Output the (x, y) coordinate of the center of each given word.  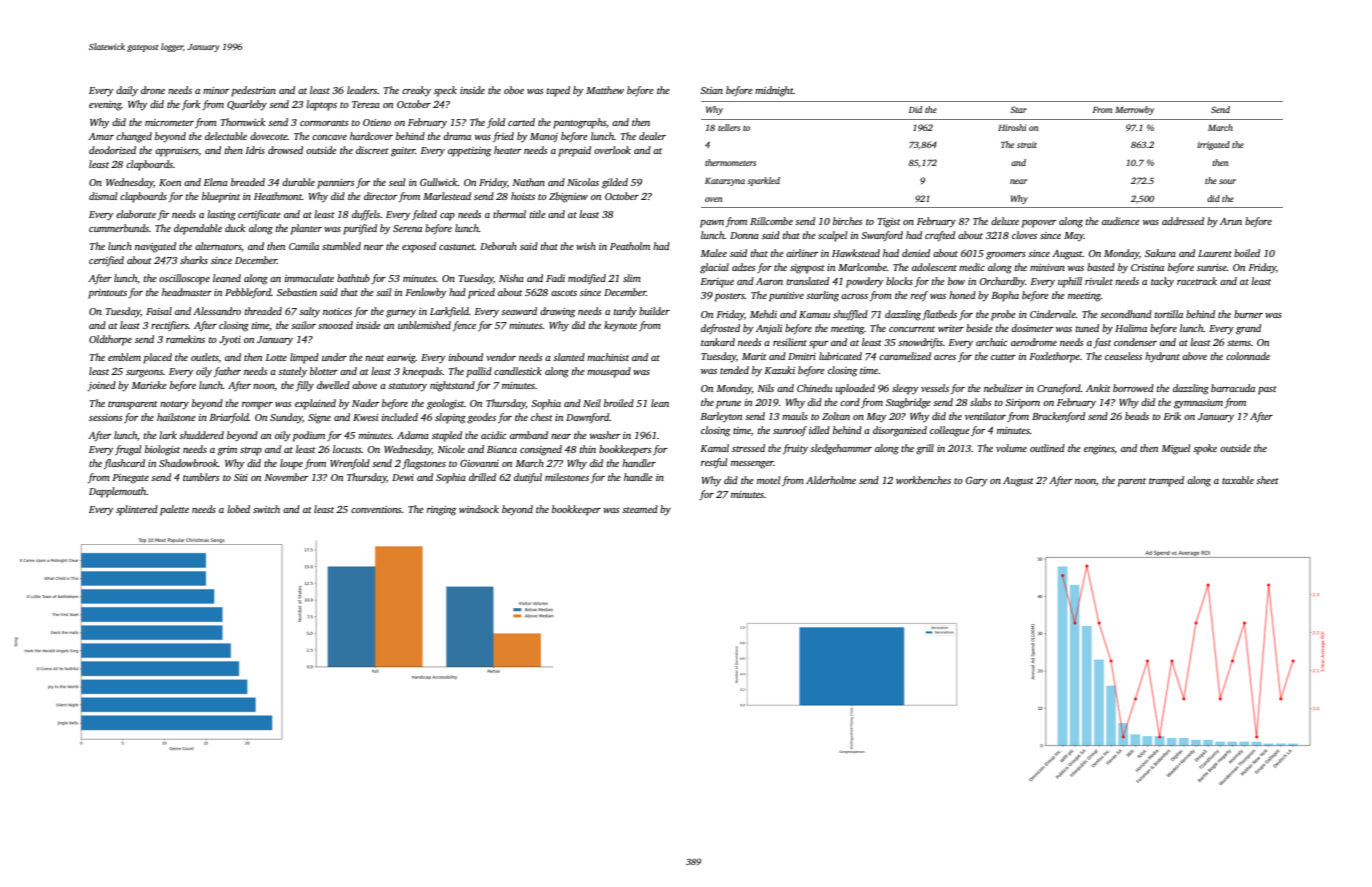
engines (1099, 450)
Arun (1231, 221)
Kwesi (366, 417)
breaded (248, 182)
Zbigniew (568, 197)
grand (1248, 329)
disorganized (900, 431)
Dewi (403, 477)
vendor (501, 357)
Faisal (159, 311)
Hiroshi (1012, 127)
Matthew (605, 90)
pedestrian (253, 91)
